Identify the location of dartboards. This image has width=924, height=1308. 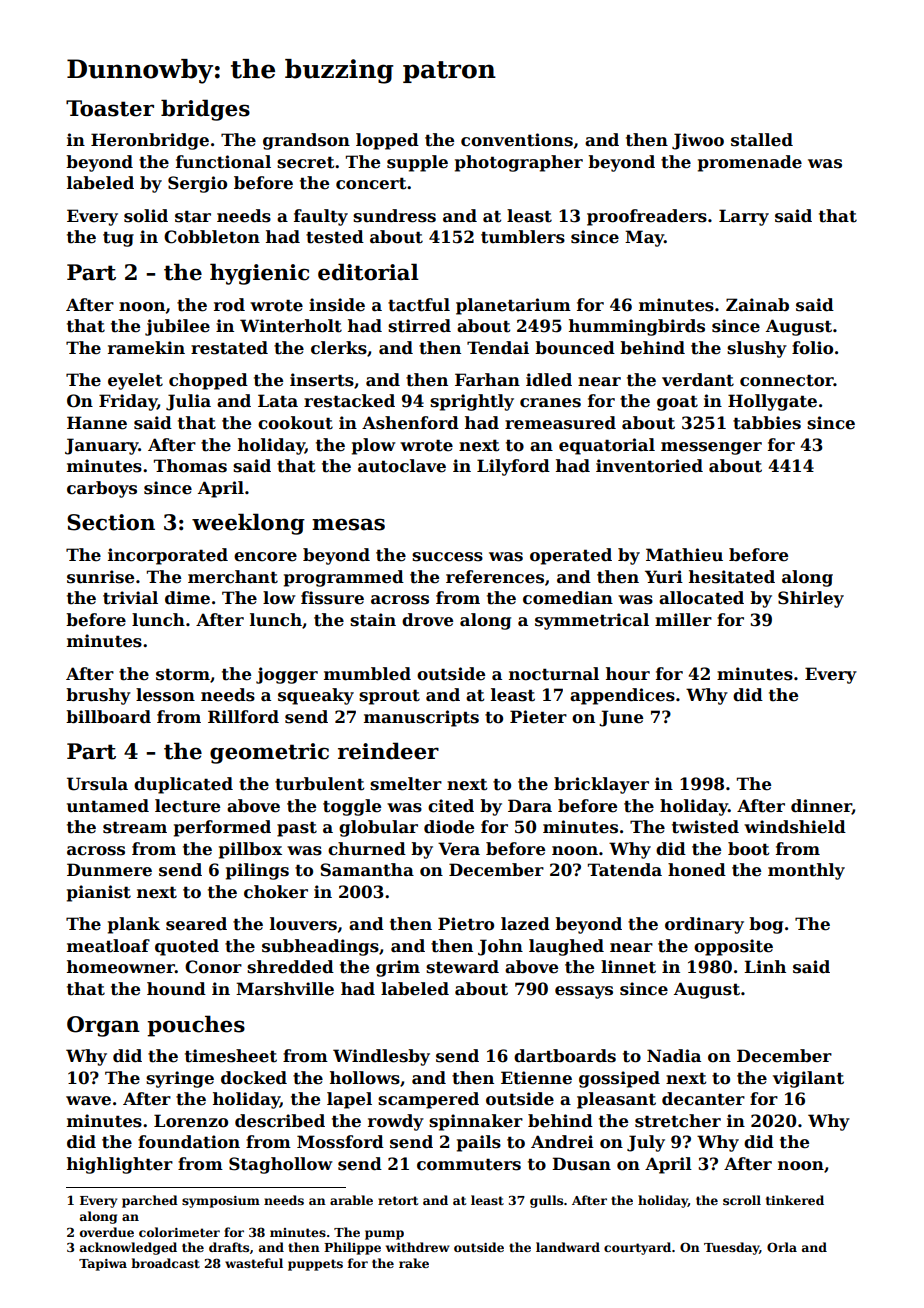
(565, 1056).
